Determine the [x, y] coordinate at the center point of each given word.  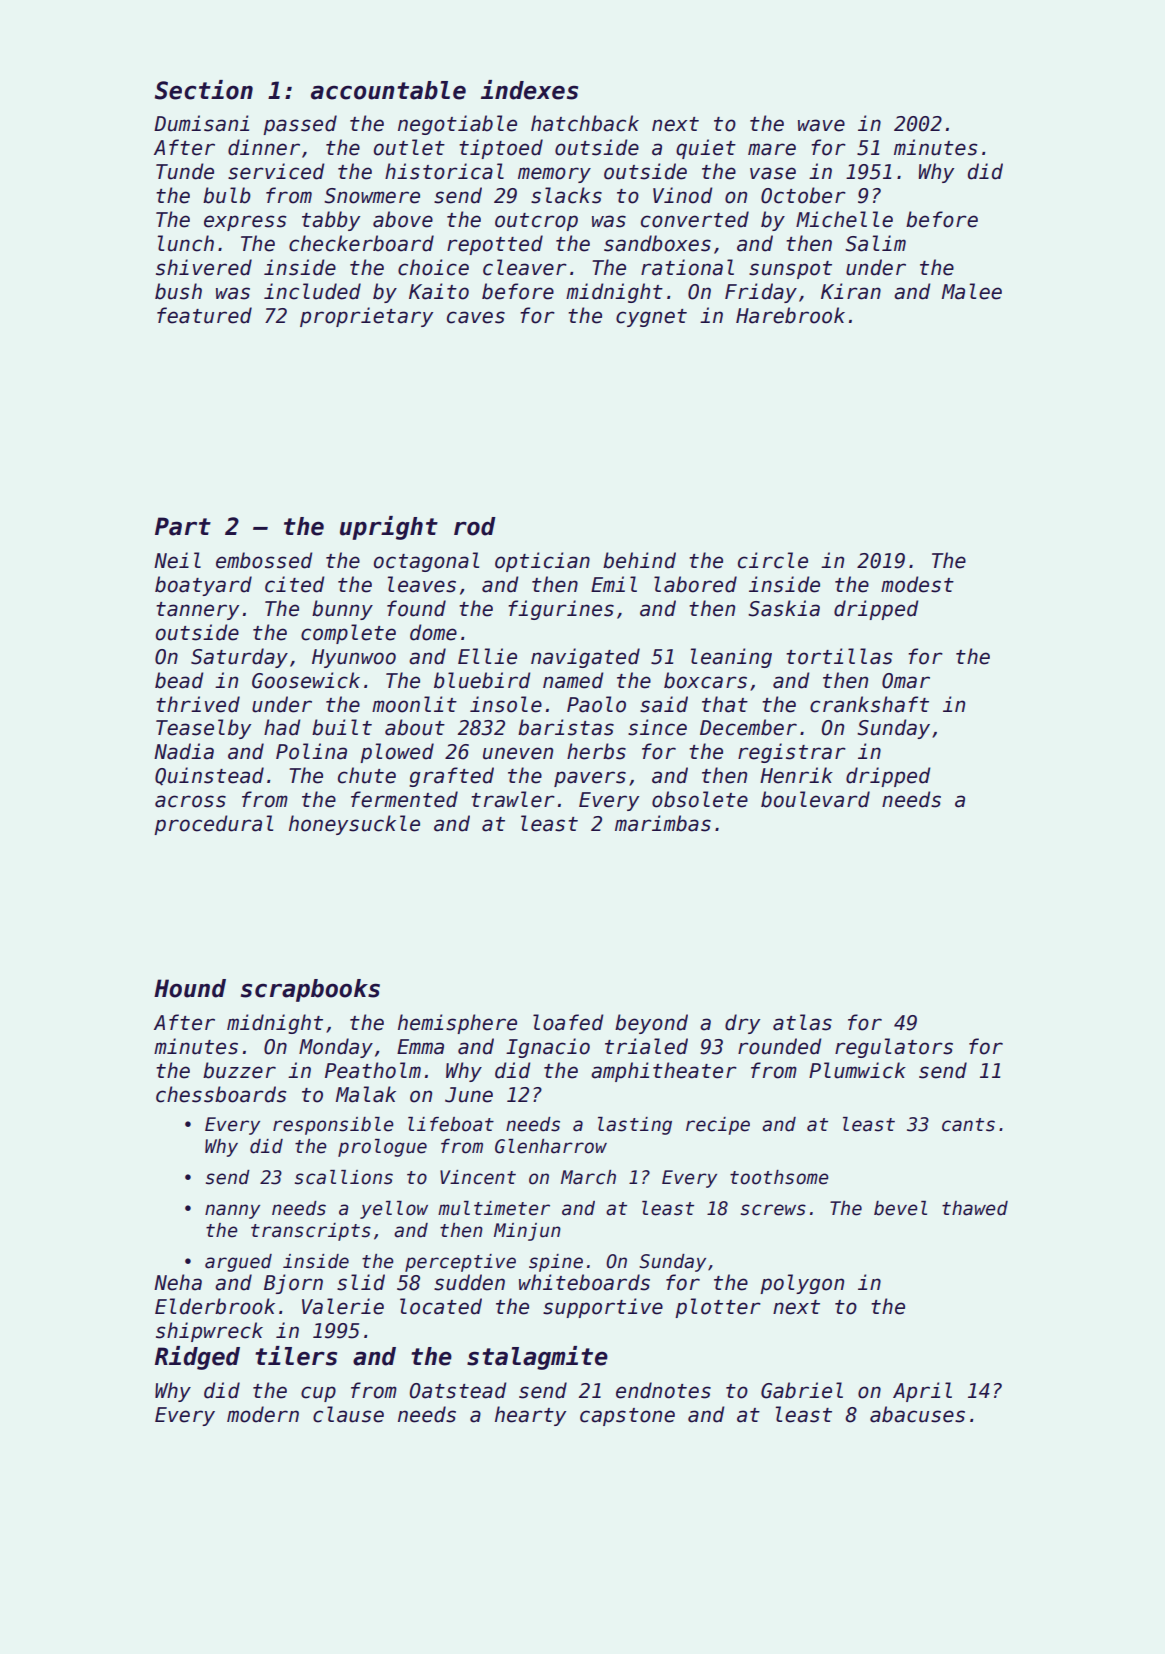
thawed [975, 1208]
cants [968, 1125]
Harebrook [790, 315]
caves [476, 317]
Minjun [527, 1232]
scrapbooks [310, 990]
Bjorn [293, 1284]
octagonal [426, 562]
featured [204, 315]
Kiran [851, 291]
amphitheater [664, 1072]
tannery [197, 611]
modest [917, 584]
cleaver [525, 267]
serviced [276, 171]
